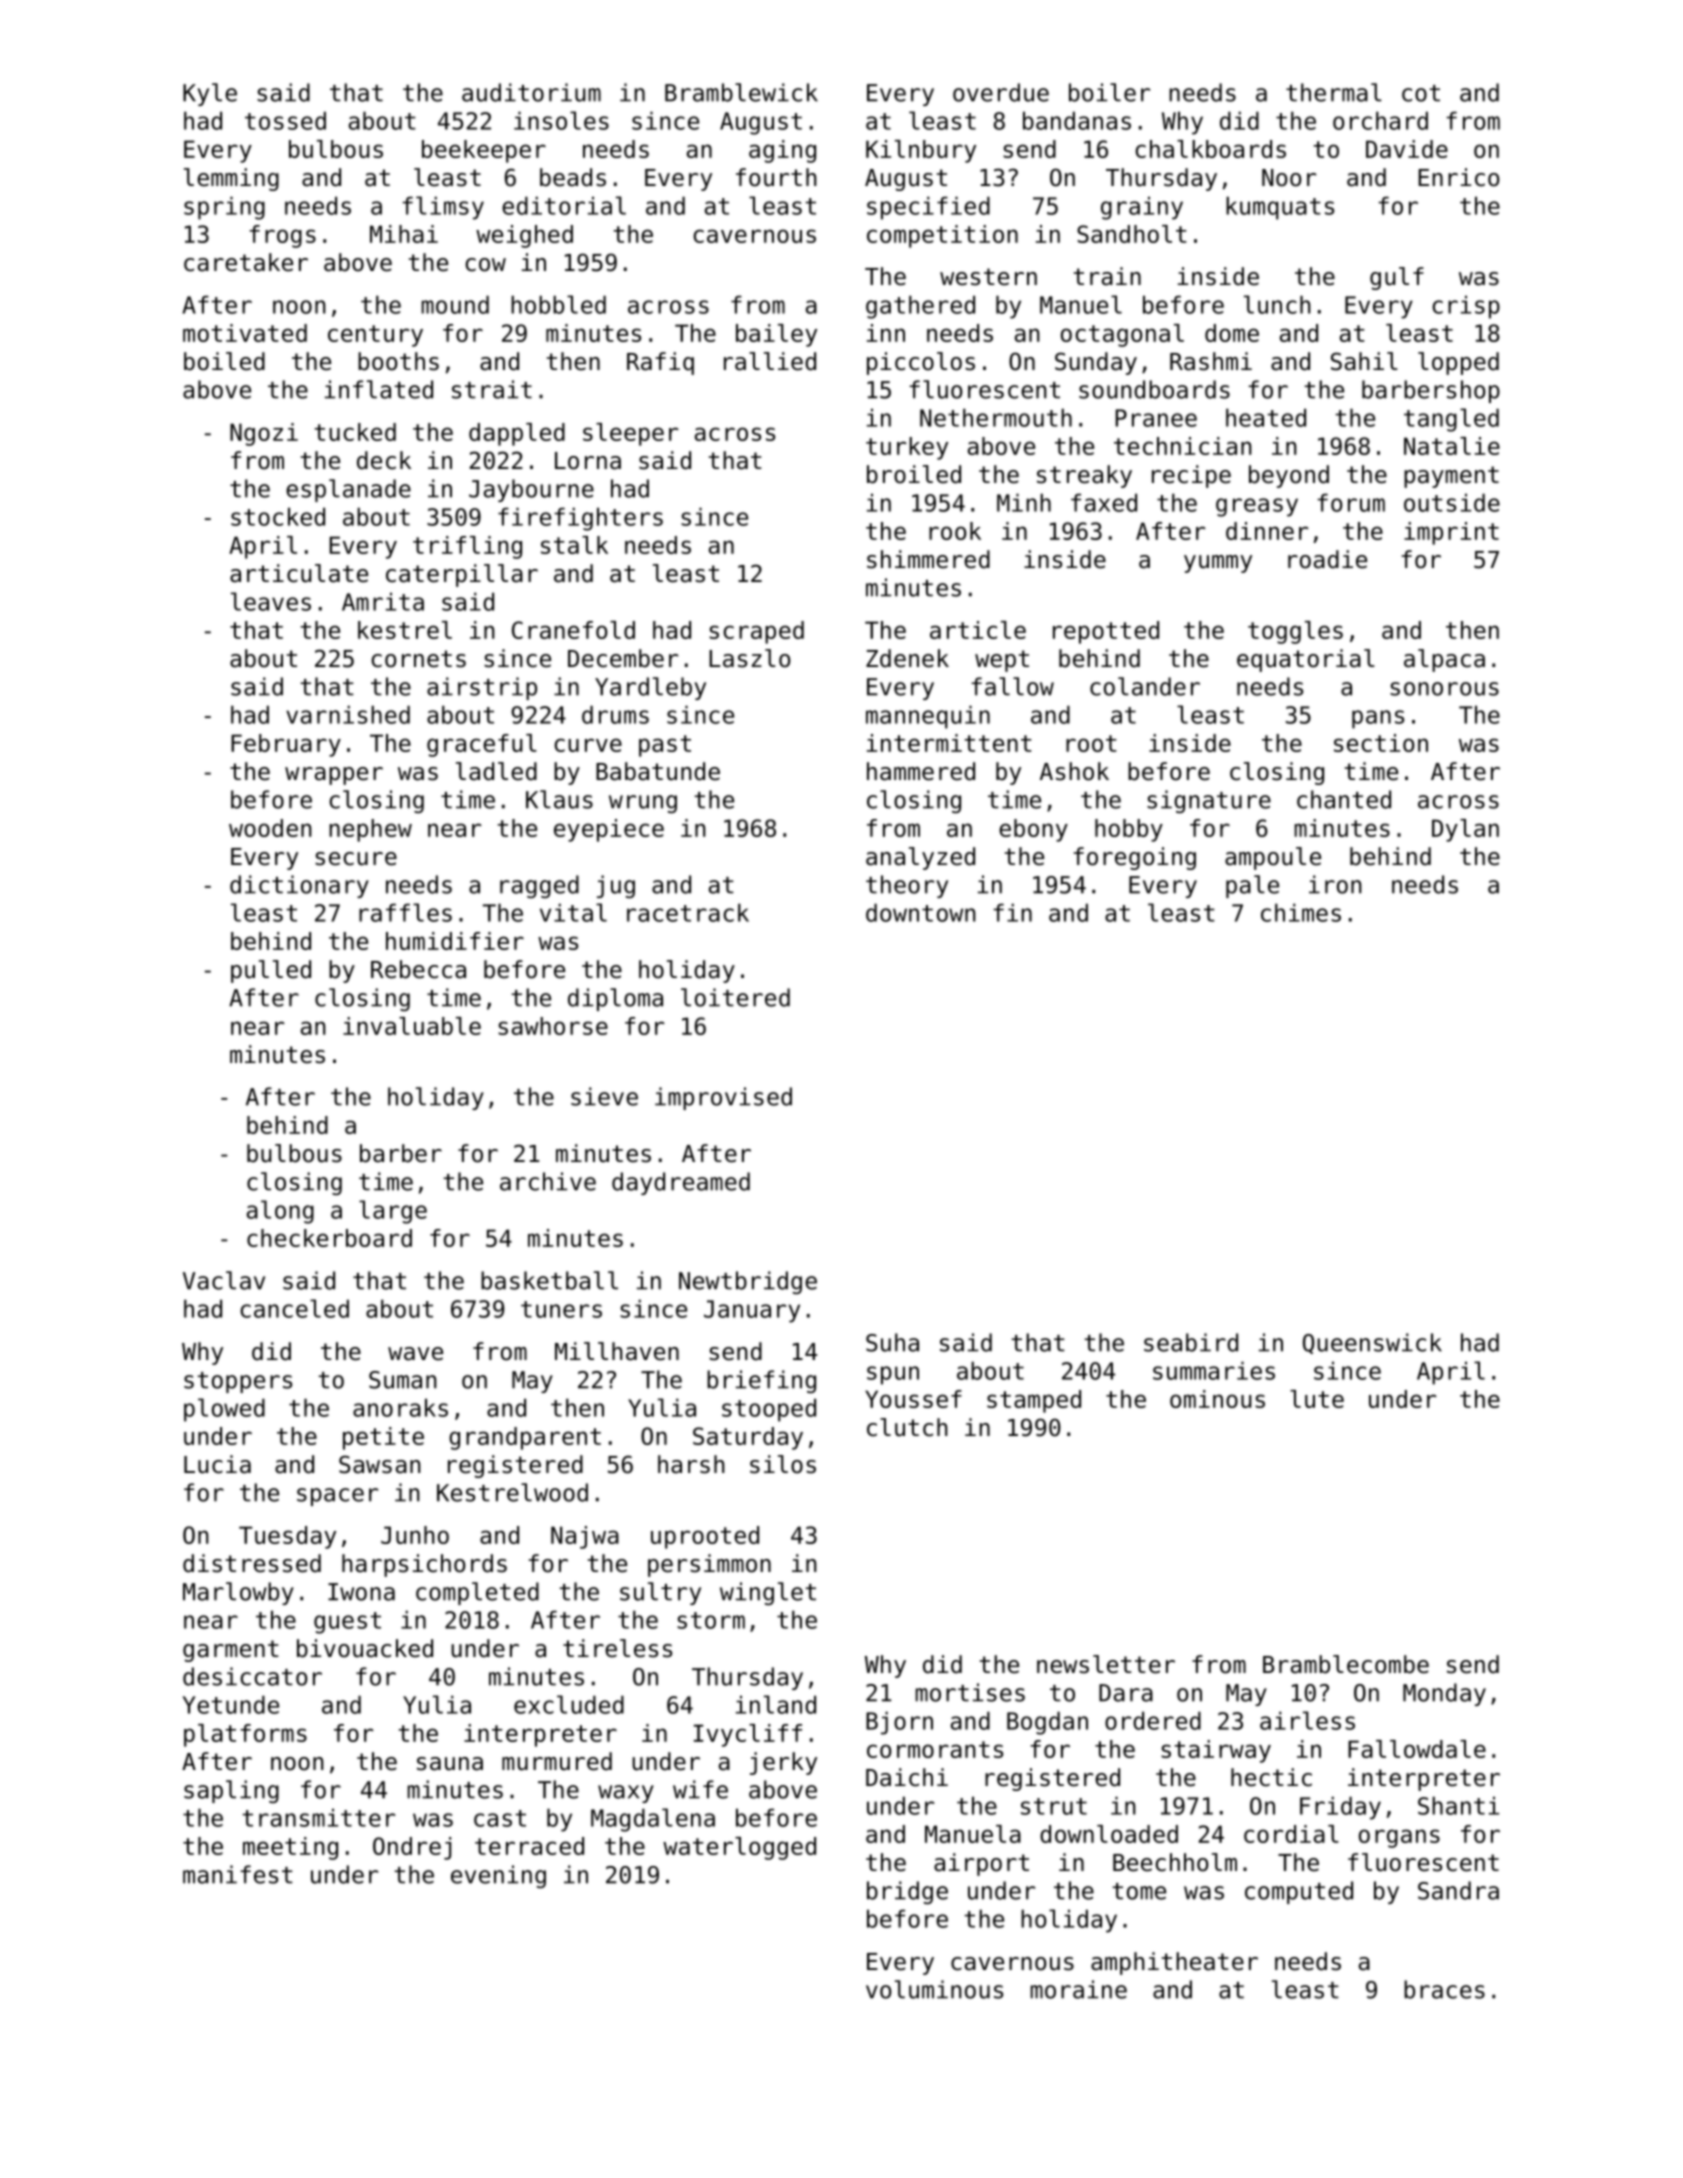 The height and width of the page is (2178, 1683). I want to click on overdue, so click(1001, 92).
